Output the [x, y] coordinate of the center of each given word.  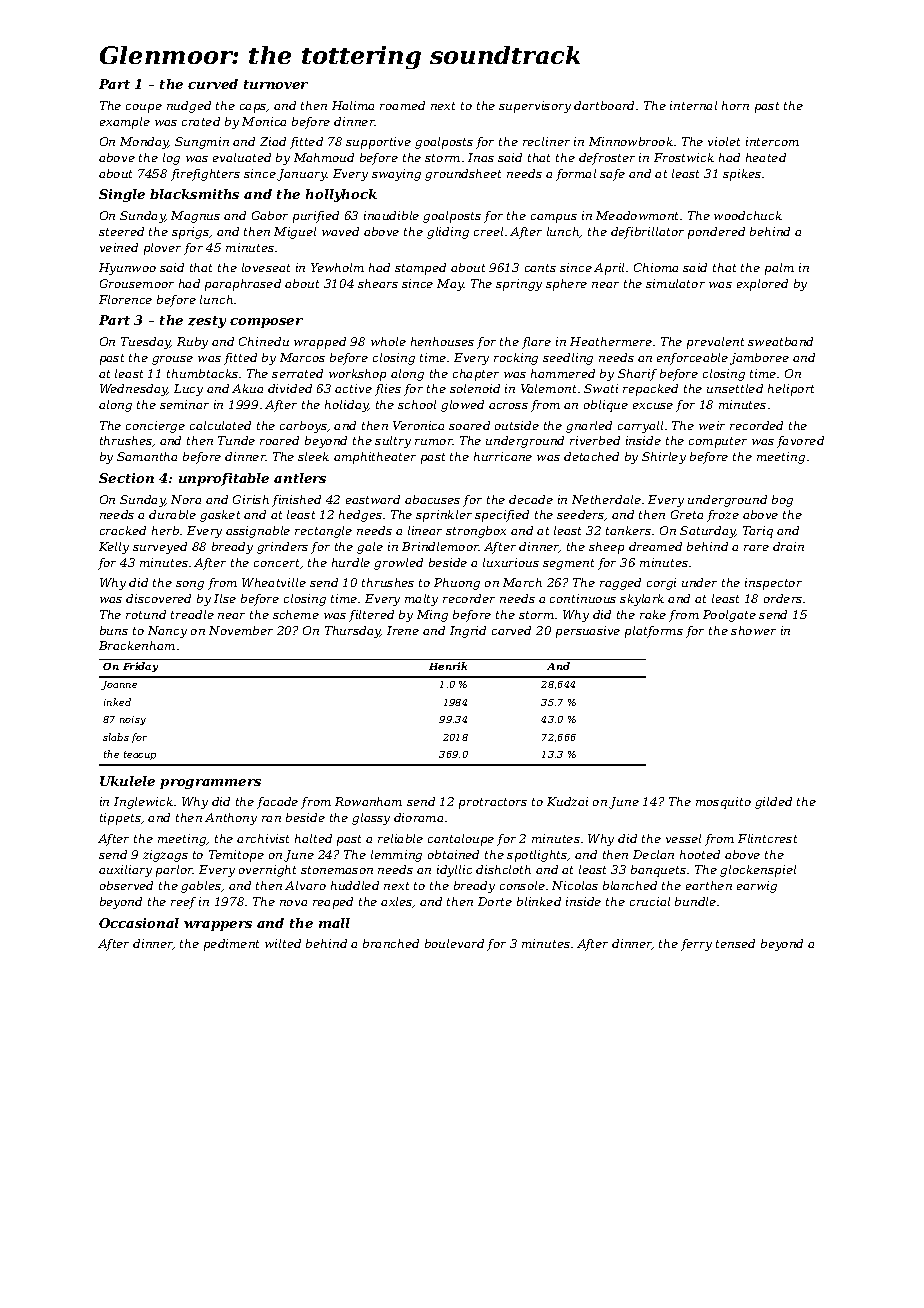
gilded [773, 803]
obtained [453, 854]
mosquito [723, 803]
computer [718, 442]
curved [213, 84]
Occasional [139, 923]
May [450, 285]
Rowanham [368, 801]
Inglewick [143, 803]
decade [531, 499]
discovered [158, 598]
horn [735, 105]
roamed [402, 105]
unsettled [735, 388]
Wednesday [133, 390]
